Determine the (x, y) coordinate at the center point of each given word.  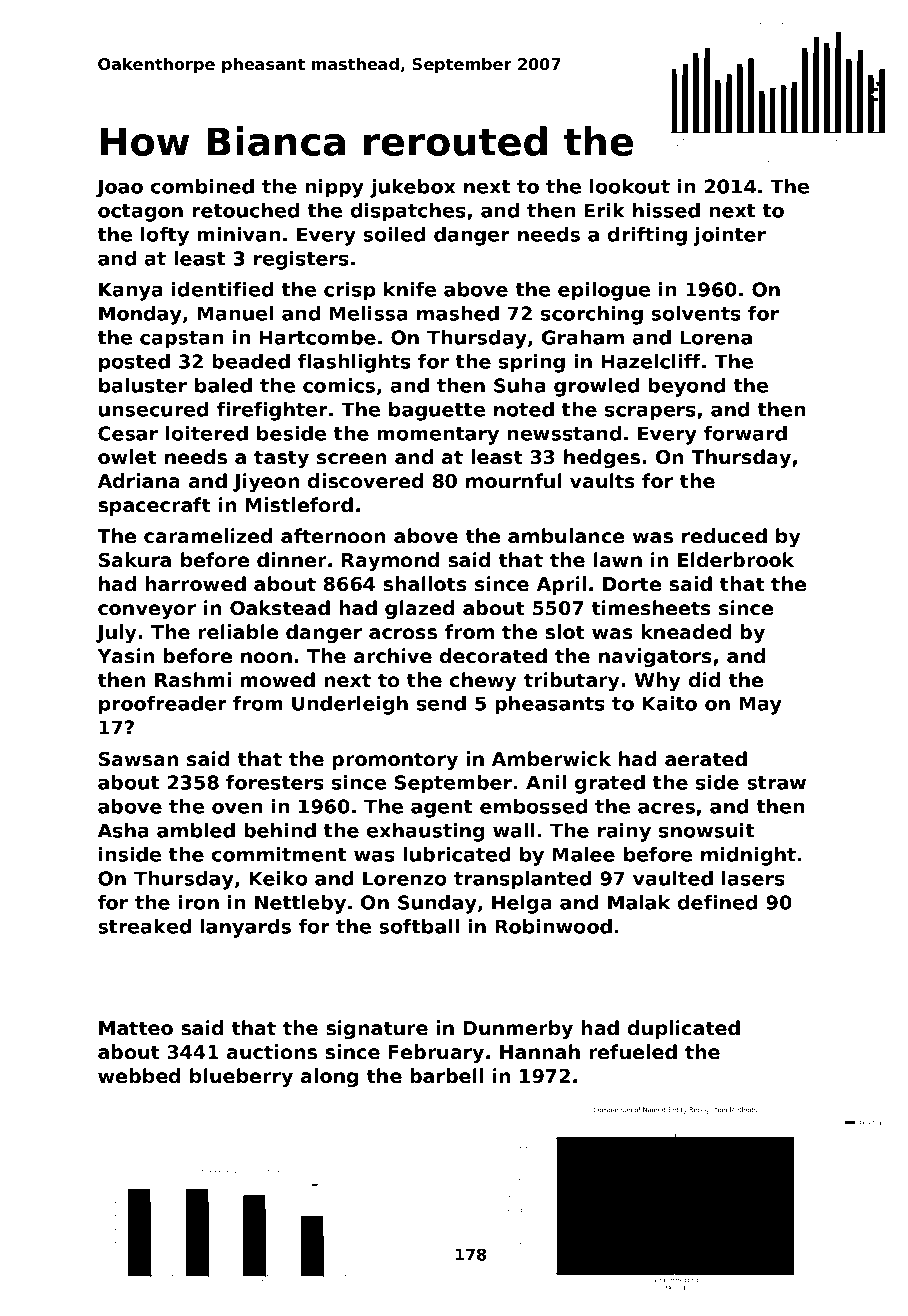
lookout (630, 186)
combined (202, 186)
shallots (425, 584)
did (704, 679)
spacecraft (154, 506)
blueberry (241, 1077)
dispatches (408, 212)
